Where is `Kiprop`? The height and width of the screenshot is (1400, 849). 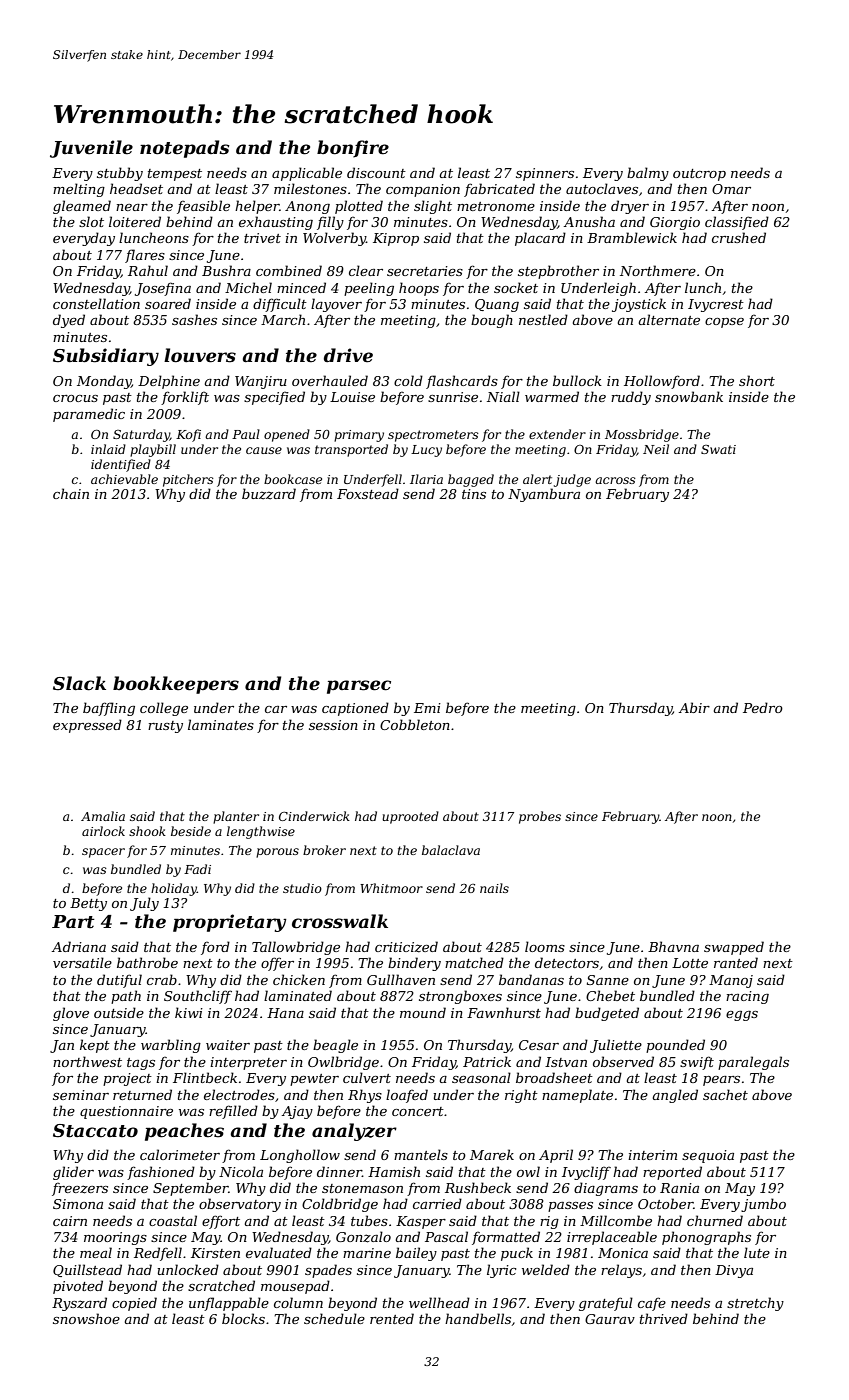 Kiprop is located at coordinates (396, 239).
